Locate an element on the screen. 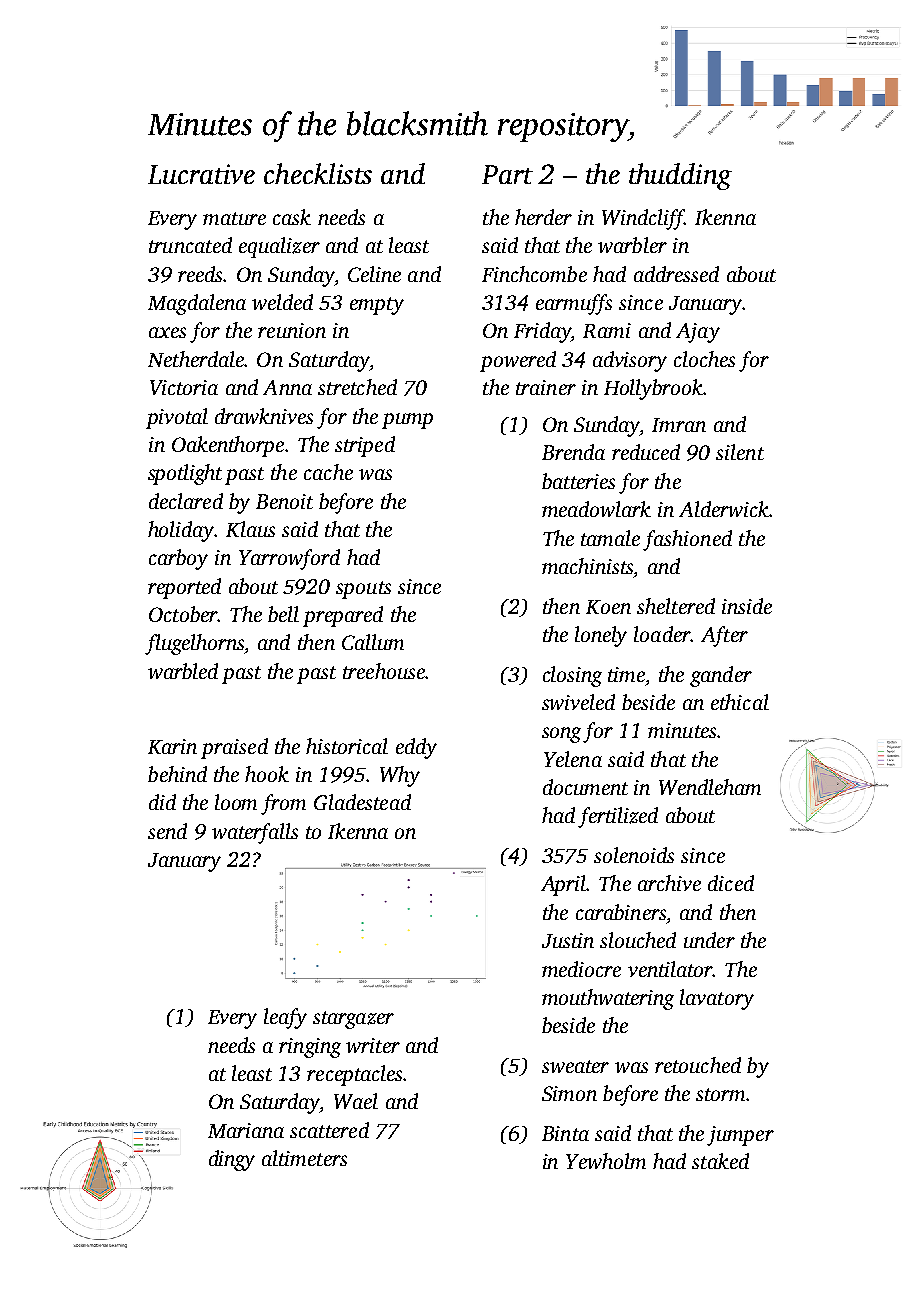  leafy is located at coordinates (285, 1018).
